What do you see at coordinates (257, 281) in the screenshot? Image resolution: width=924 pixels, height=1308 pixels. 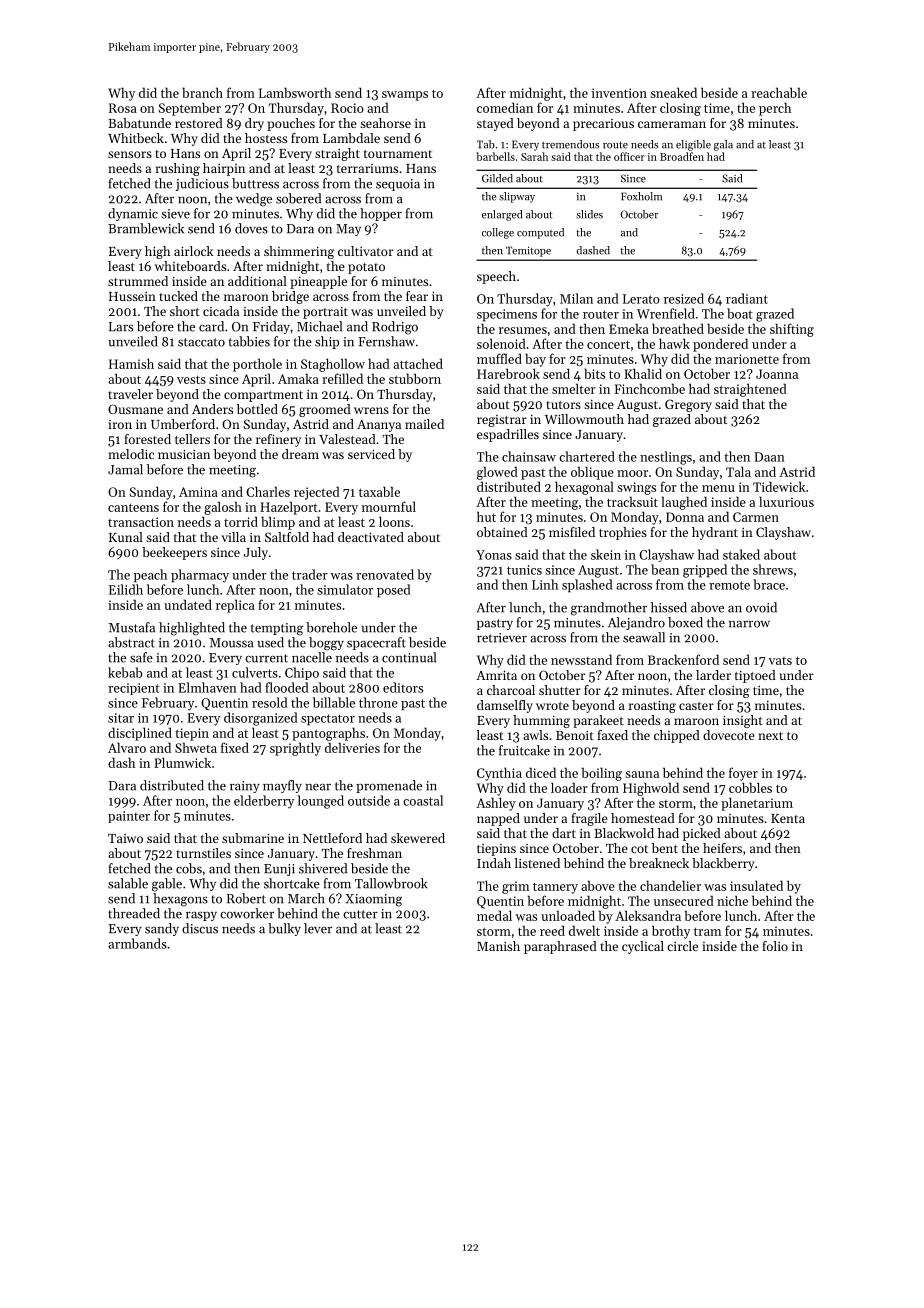 I see `additional` at bounding box center [257, 281].
